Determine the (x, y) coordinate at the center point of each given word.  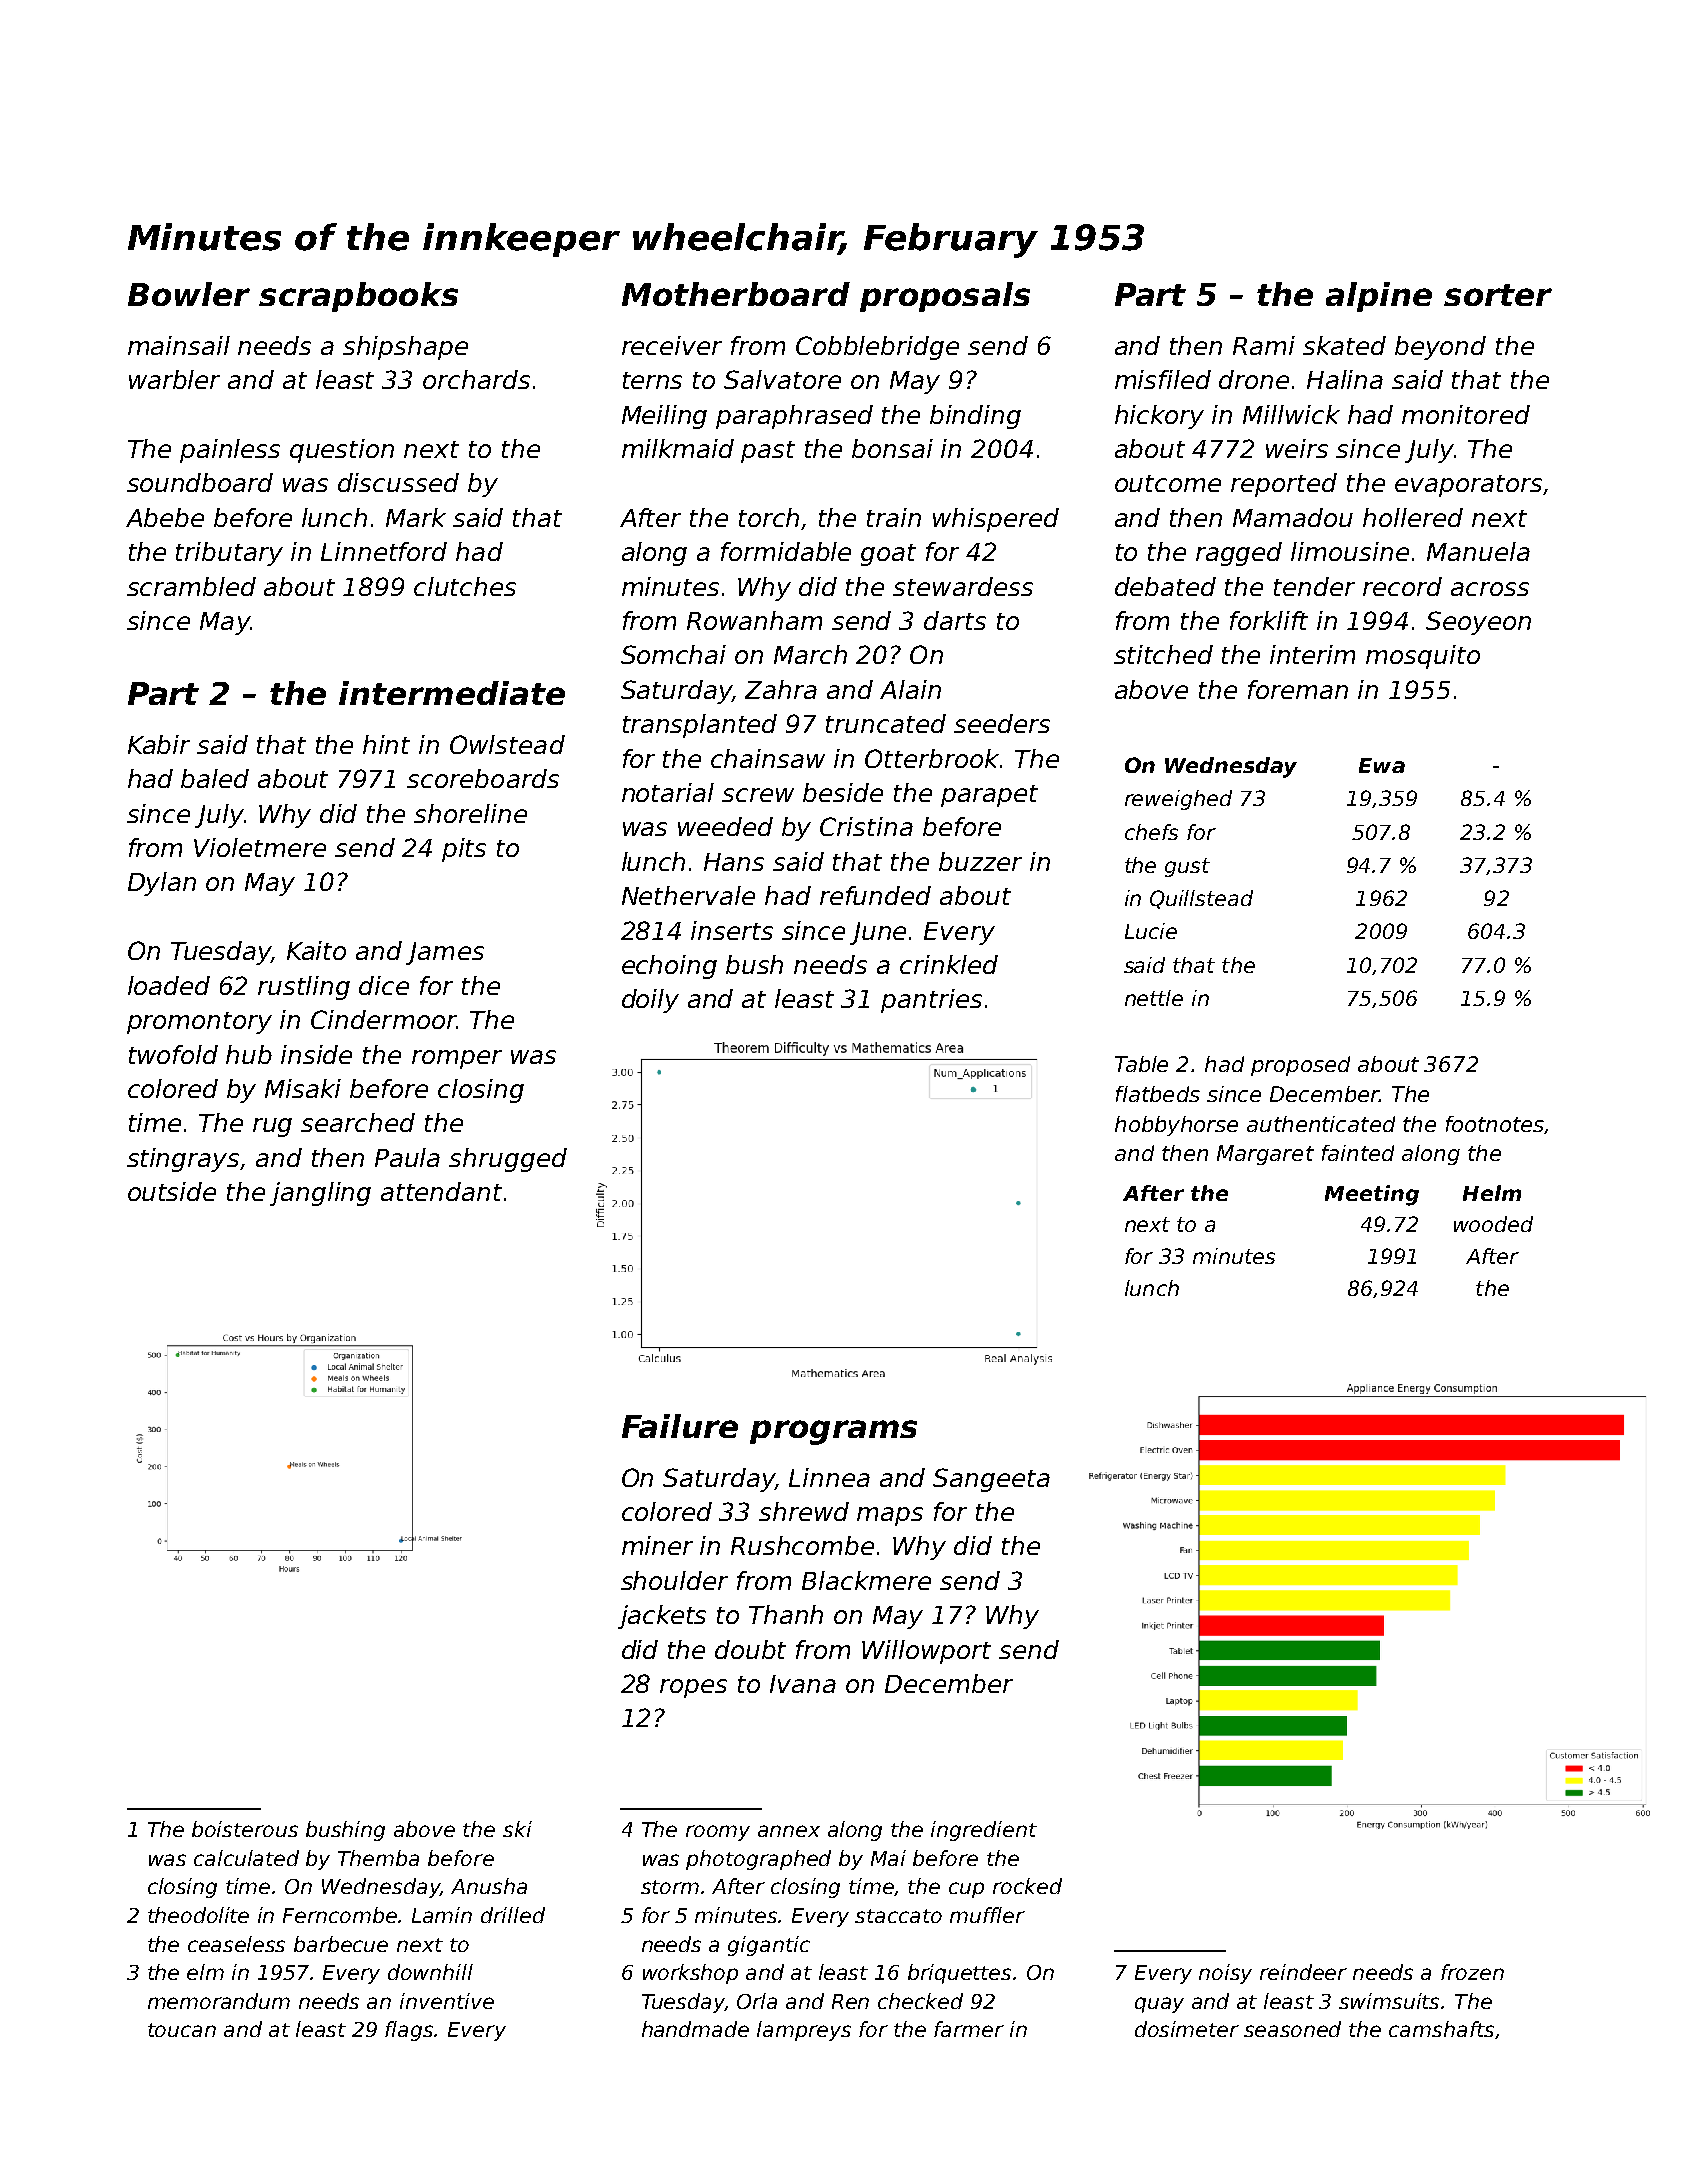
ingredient (984, 1831)
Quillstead (1201, 899)
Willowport (926, 1652)
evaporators (1468, 486)
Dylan (162, 884)
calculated (246, 1858)
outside (172, 1191)
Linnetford (384, 551)
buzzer (980, 861)
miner (657, 1545)
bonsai (892, 448)
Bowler (189, 294)
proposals (945, 297)
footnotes (1495, 1124)
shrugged (508, 1160)
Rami (1264, 345)
